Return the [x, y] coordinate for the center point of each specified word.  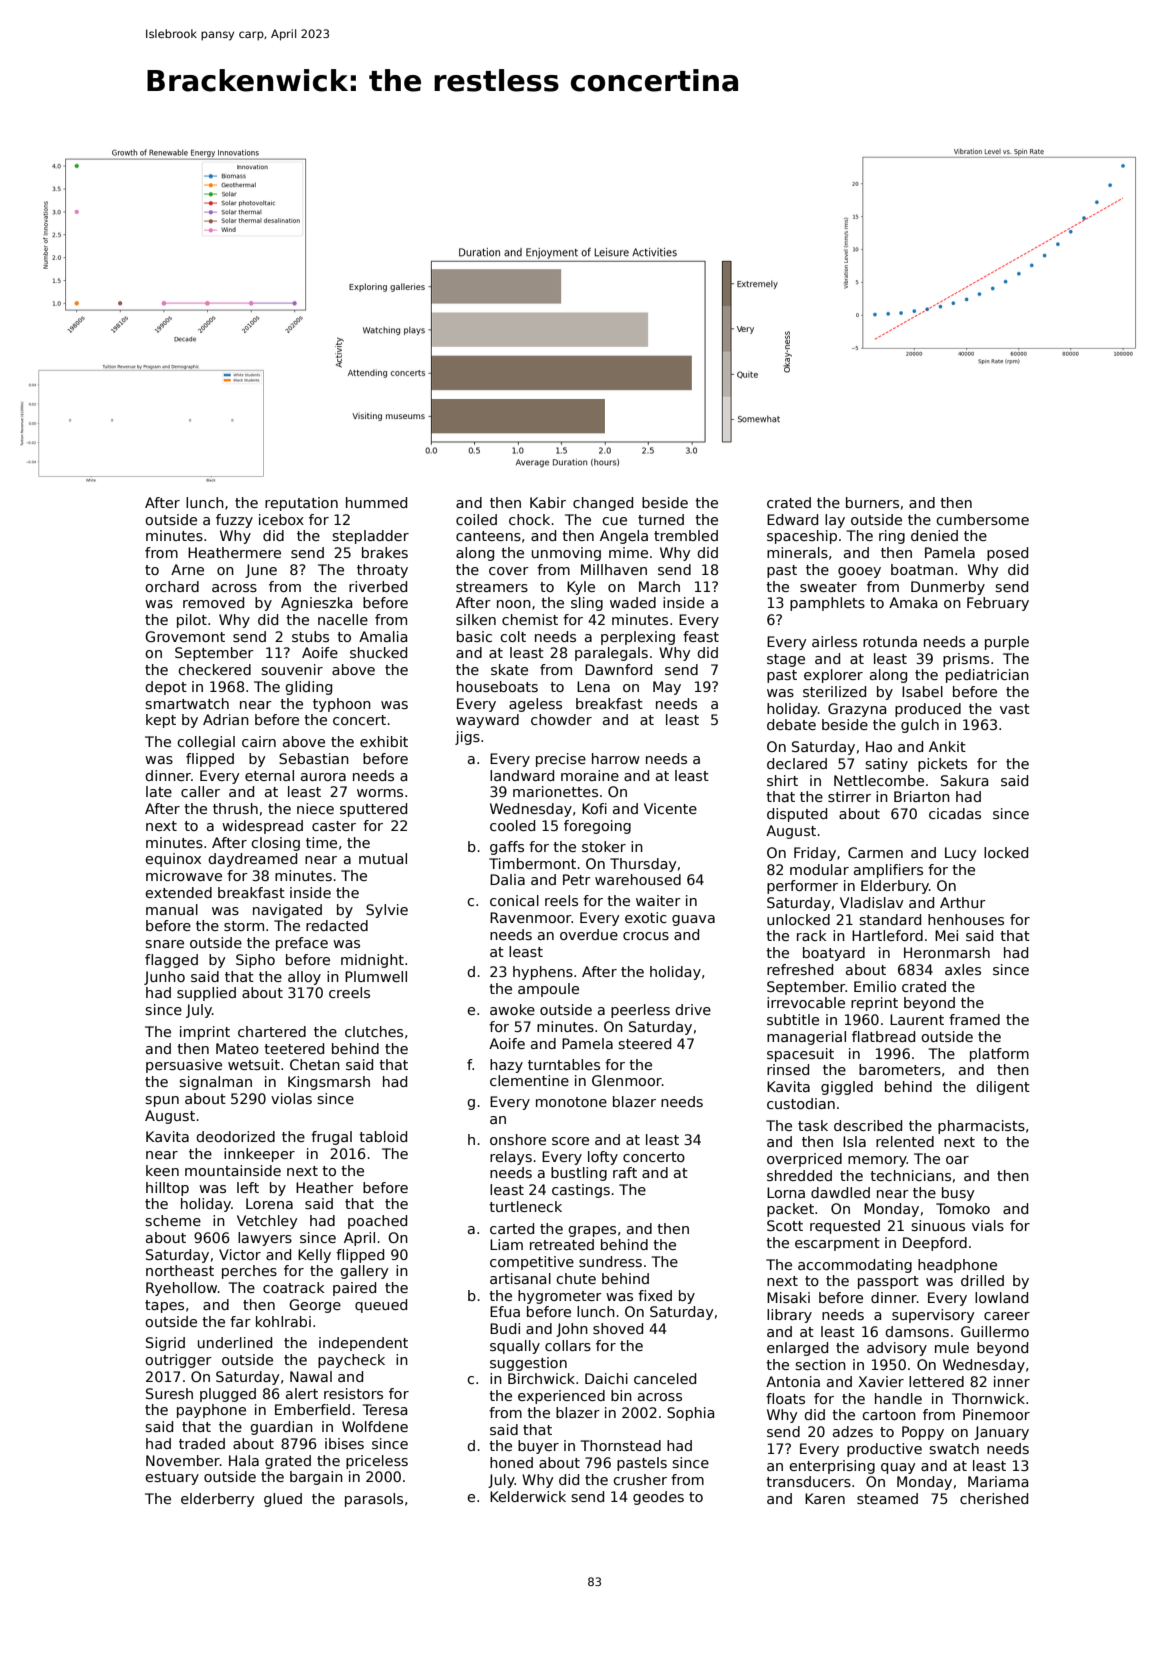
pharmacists [981, 1127]
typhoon [342, 705]
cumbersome [982, 519]
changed [603, 504]
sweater [828, 587]
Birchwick [541, 1378]
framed [974, 1019]
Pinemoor [996, 1414]
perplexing [638, 638]
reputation [301, 504]
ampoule [548, 990]
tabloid [383, 1136]
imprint [205, 1033]
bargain [316, 1478]
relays [511, 1158]
